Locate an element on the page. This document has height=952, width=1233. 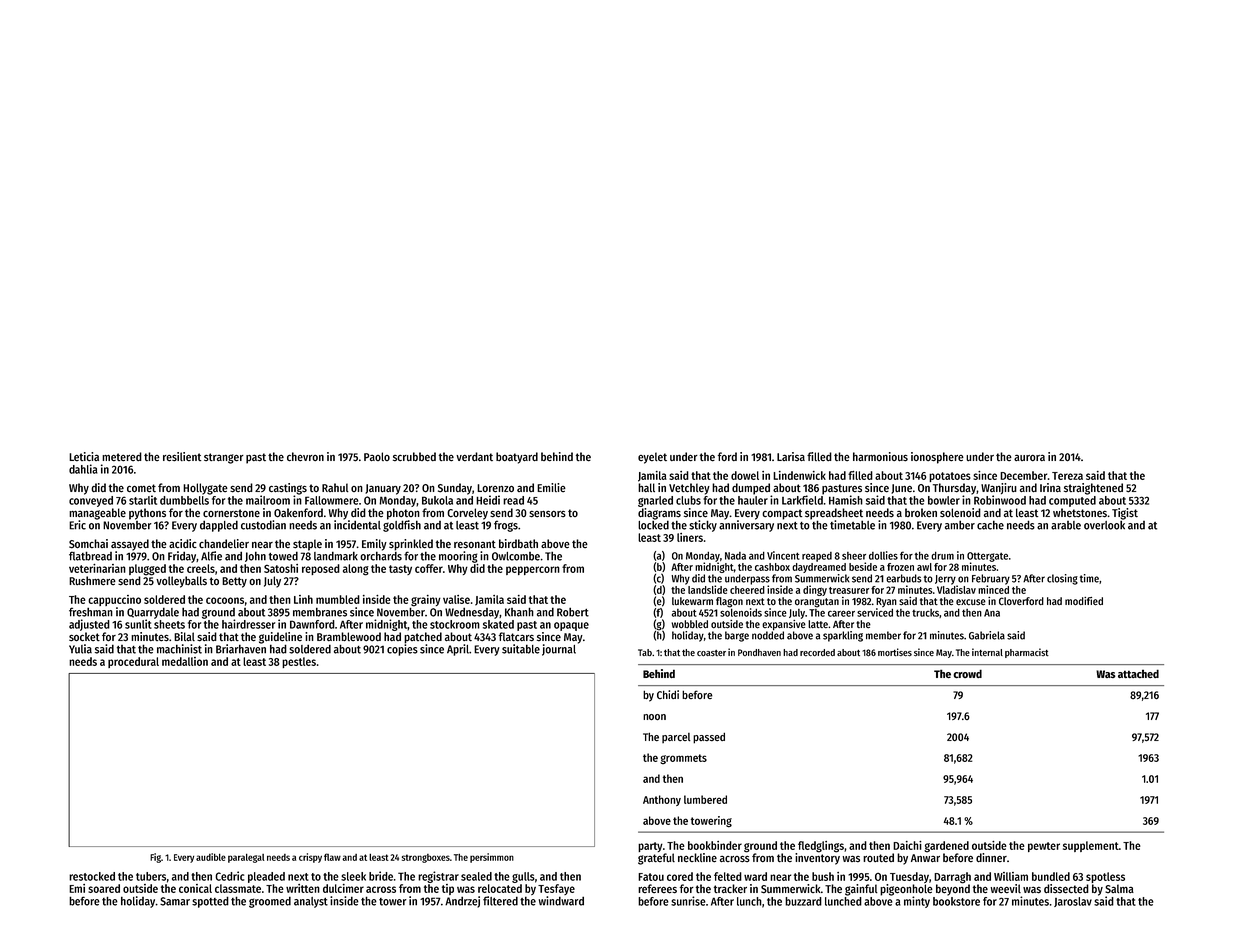
Jaroslav is located at coordinates (1073, 902).
